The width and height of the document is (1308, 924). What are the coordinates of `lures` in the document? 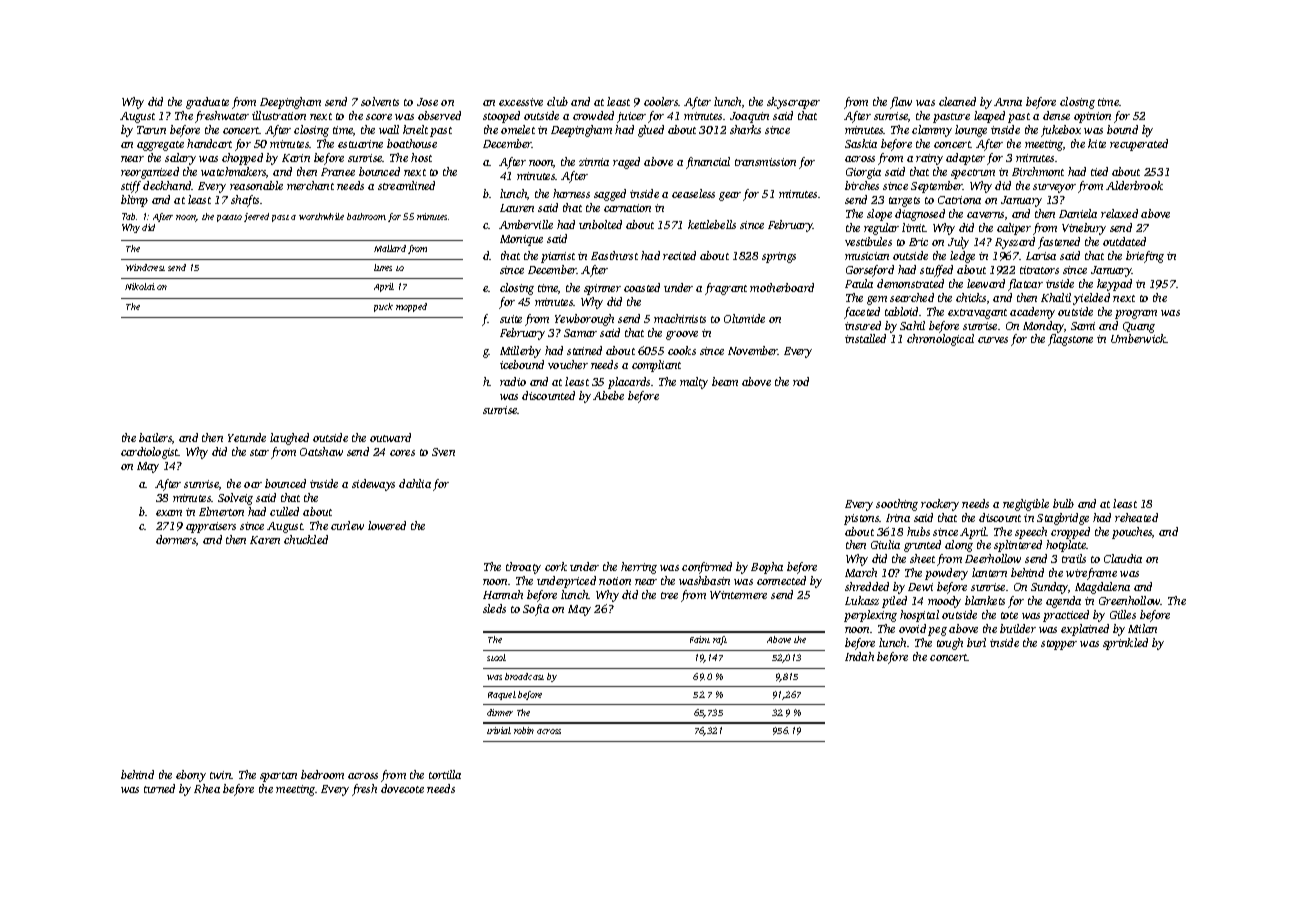 It's located at (383, 267).
